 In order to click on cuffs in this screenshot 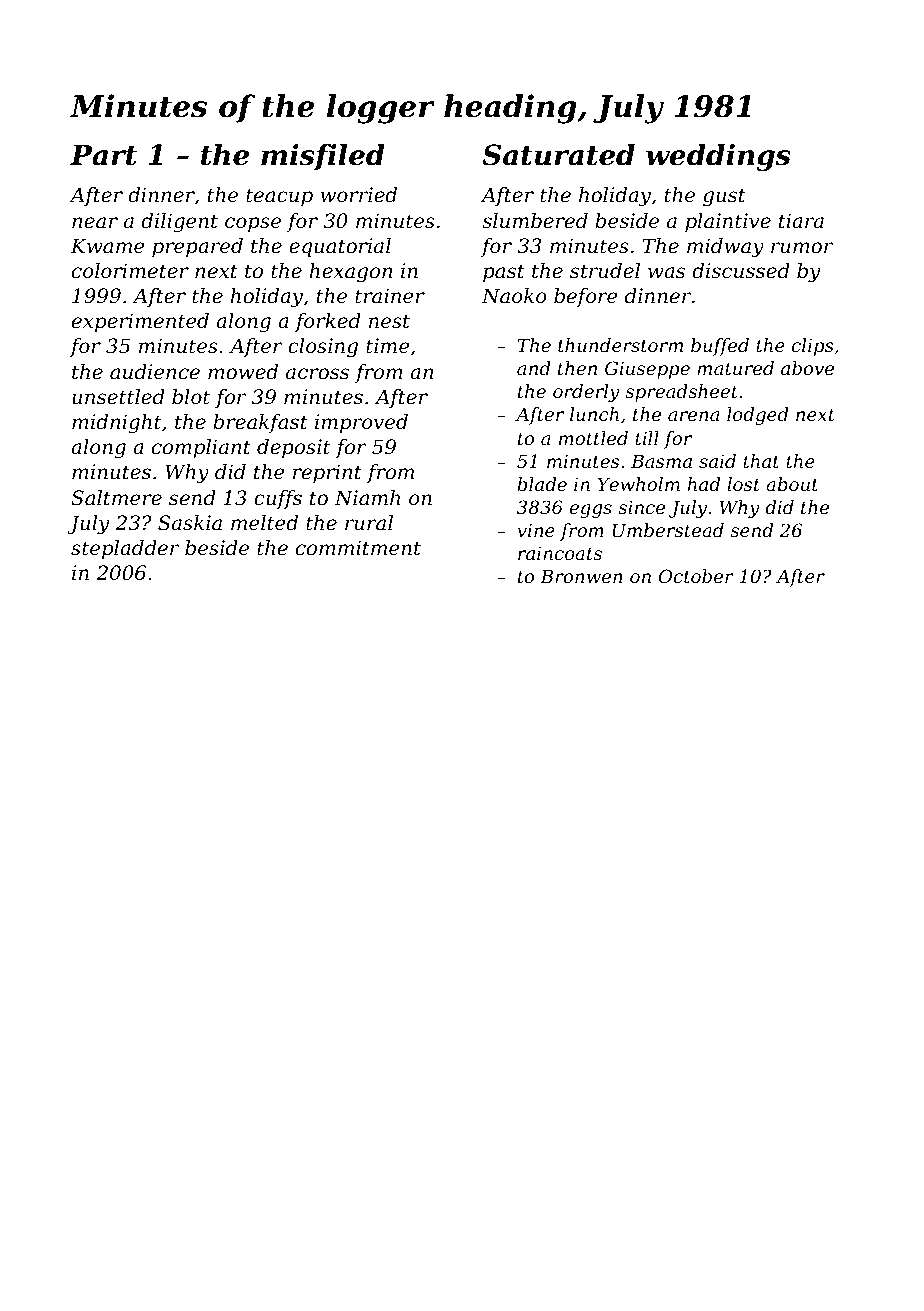, I will do `click(278, 499)`.
